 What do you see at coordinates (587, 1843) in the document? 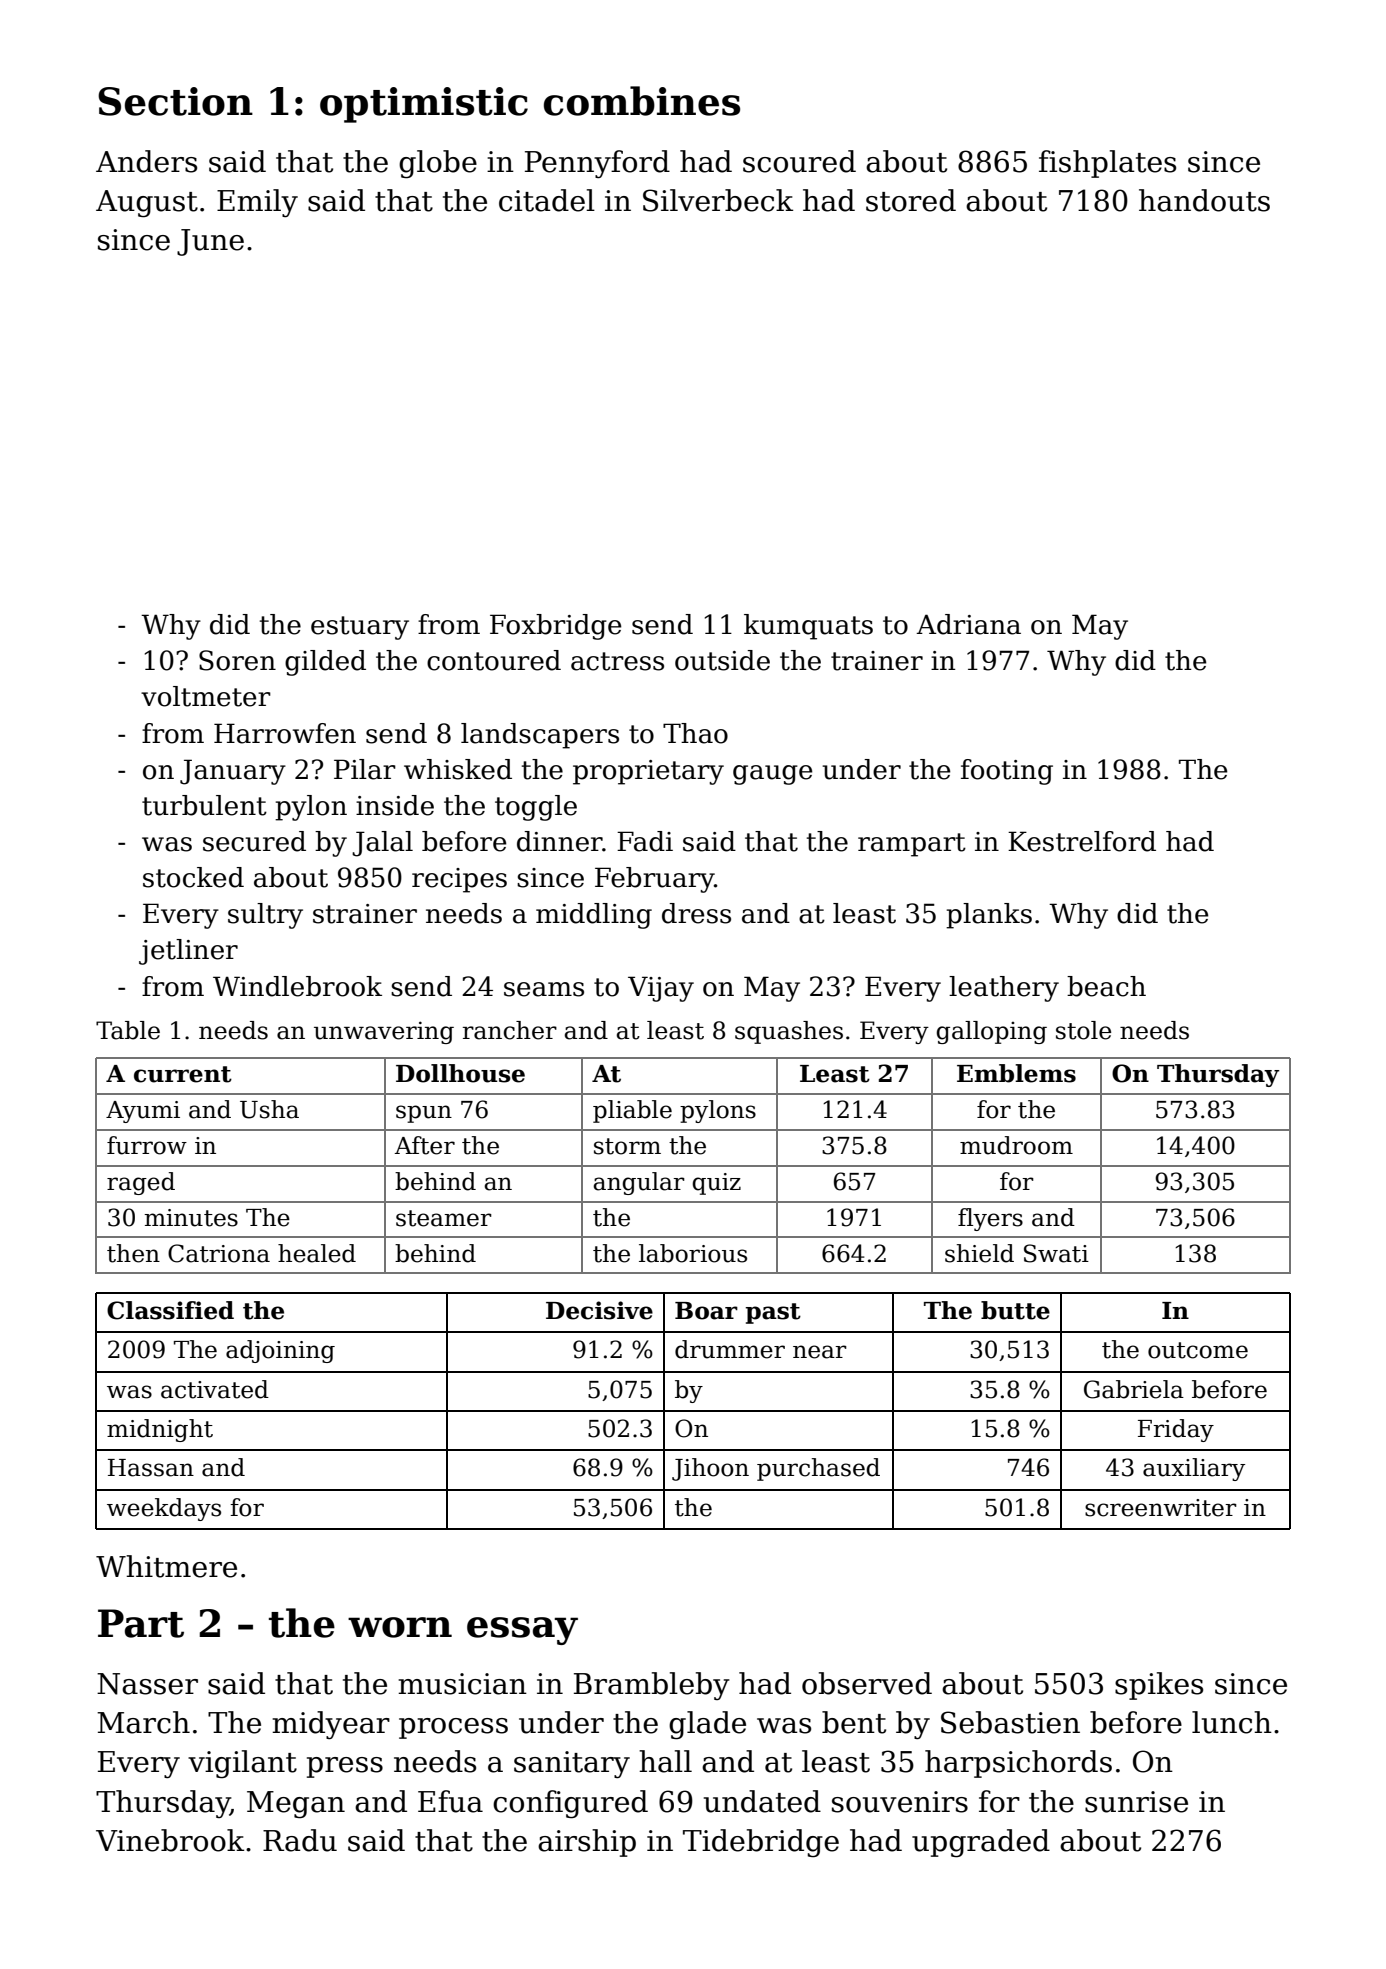
I see `airship` at bounding box center [587, 1843].
